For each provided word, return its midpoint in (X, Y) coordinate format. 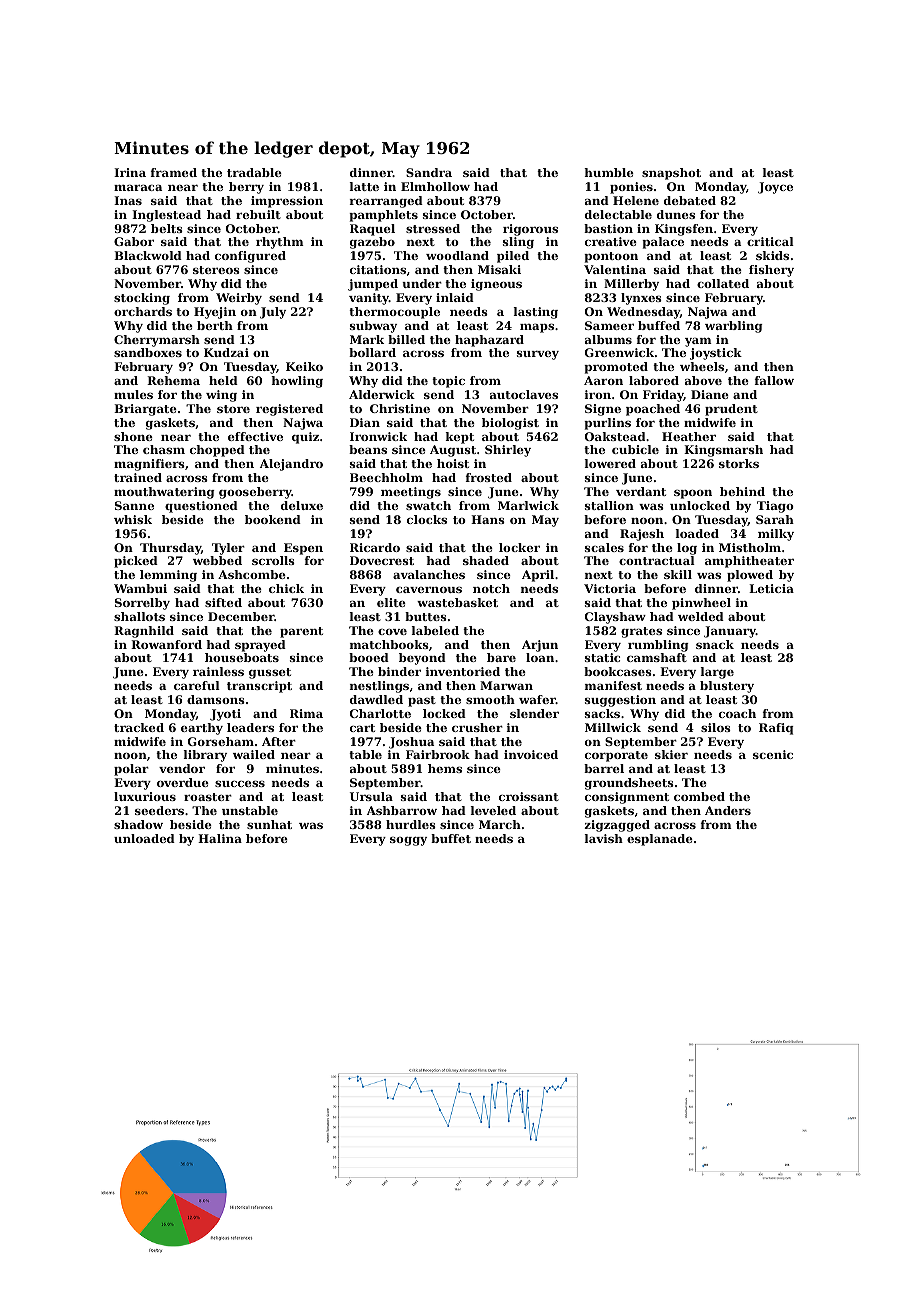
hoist (453, 463)
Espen (303, 549)
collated (723, 283)
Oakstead (615, 436)
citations (378, 269)
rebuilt (258, 214)
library (205, 756)
